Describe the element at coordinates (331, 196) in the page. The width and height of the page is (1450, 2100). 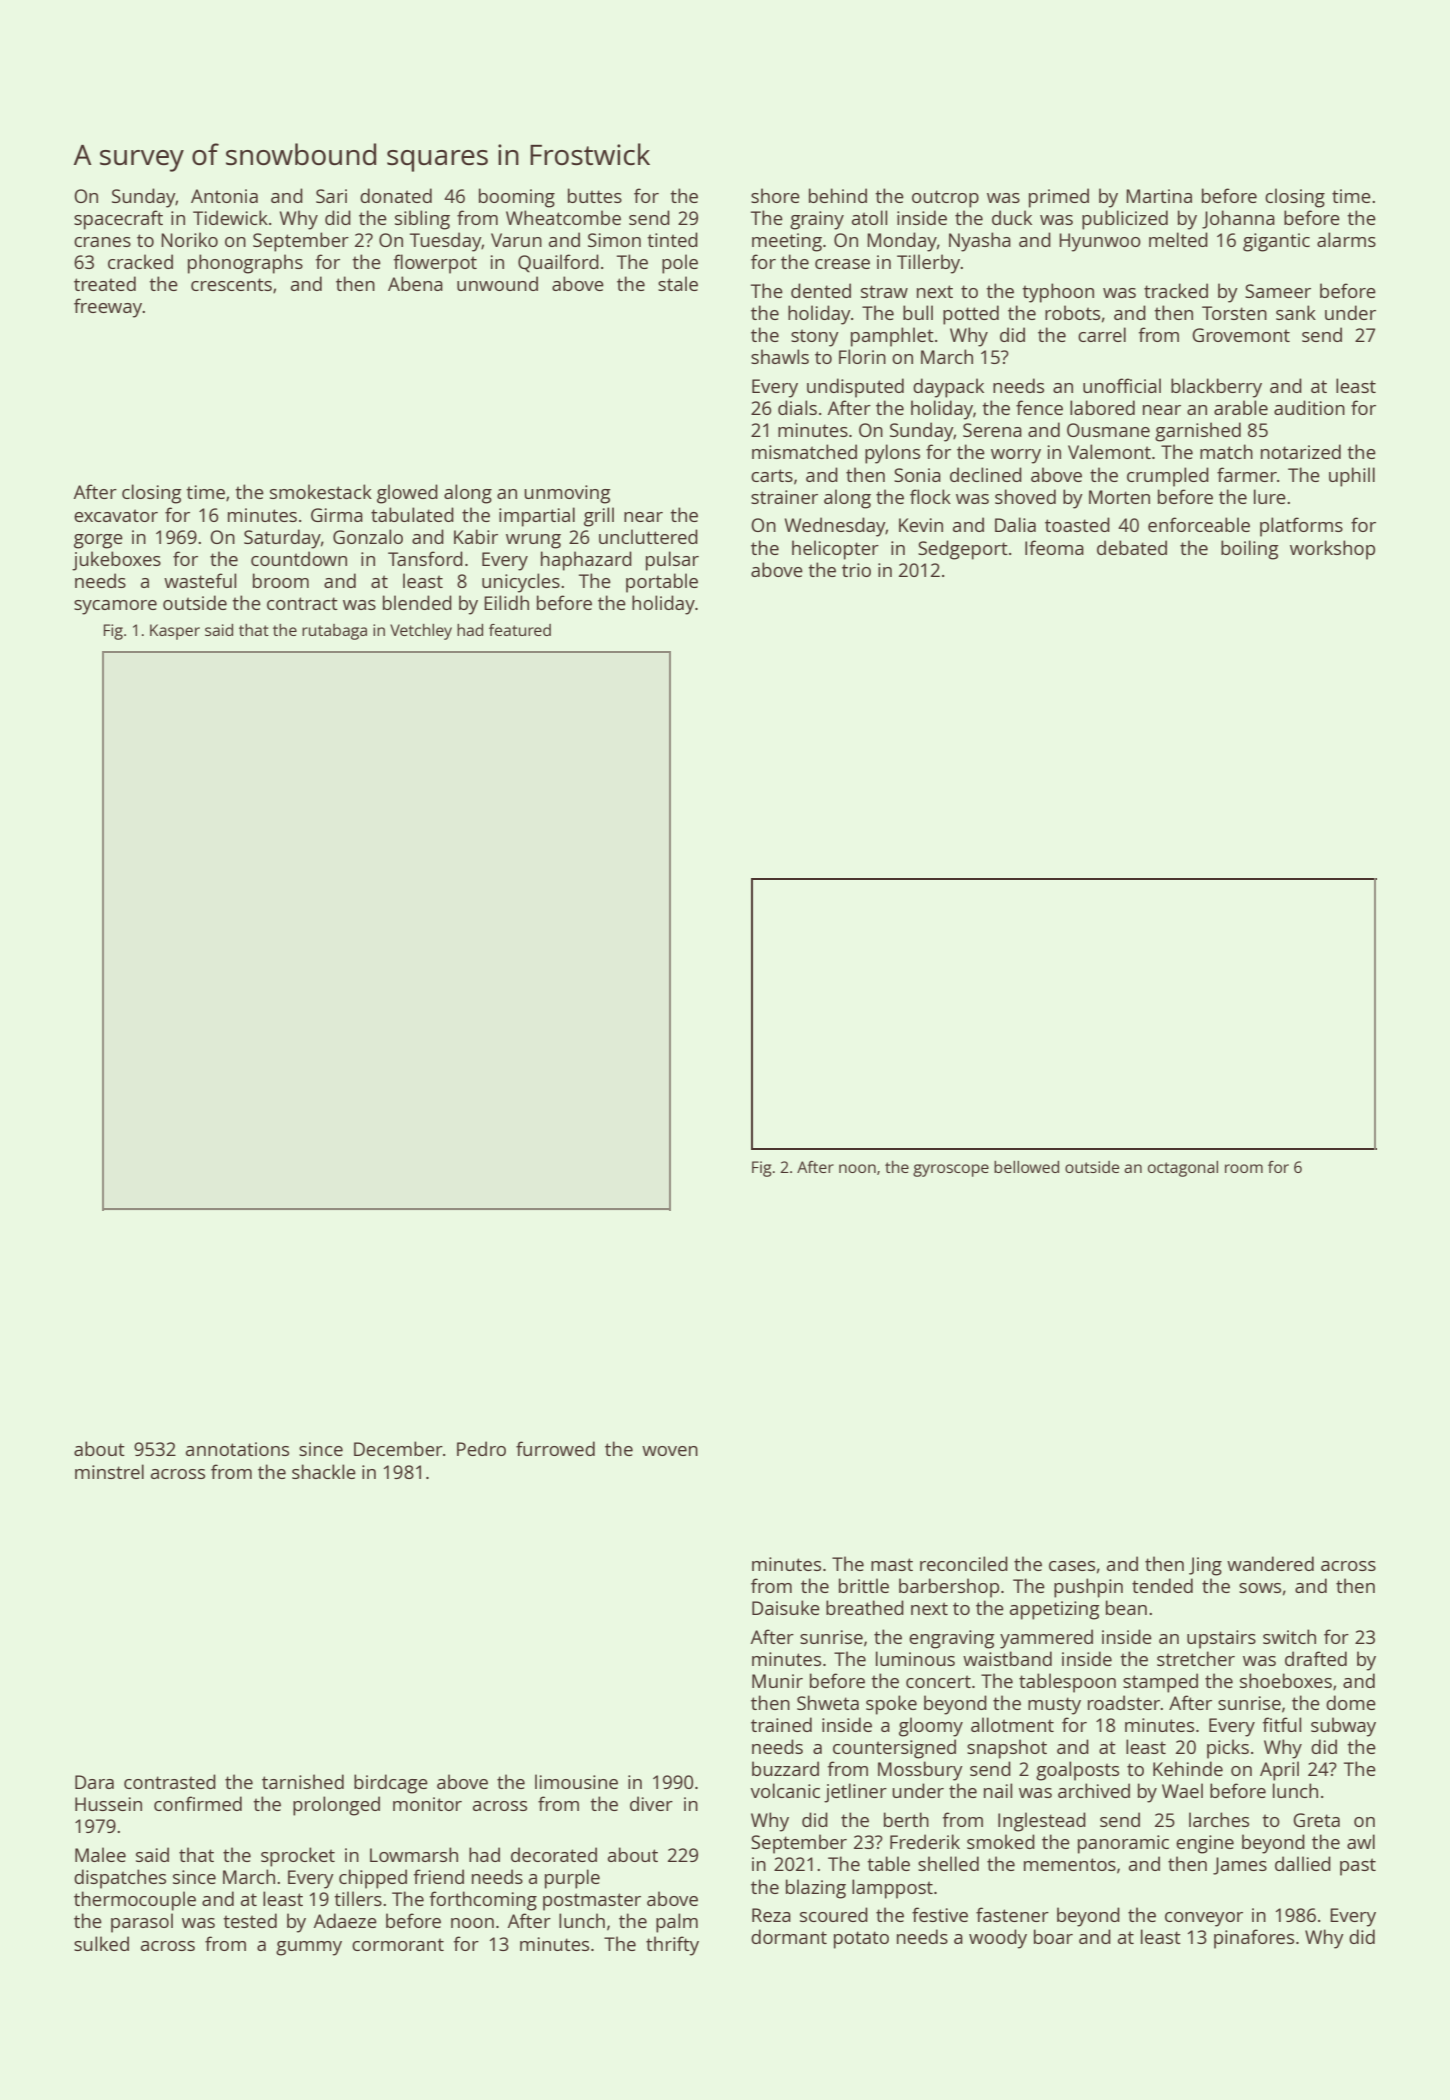
I see `Sari` at that location.
